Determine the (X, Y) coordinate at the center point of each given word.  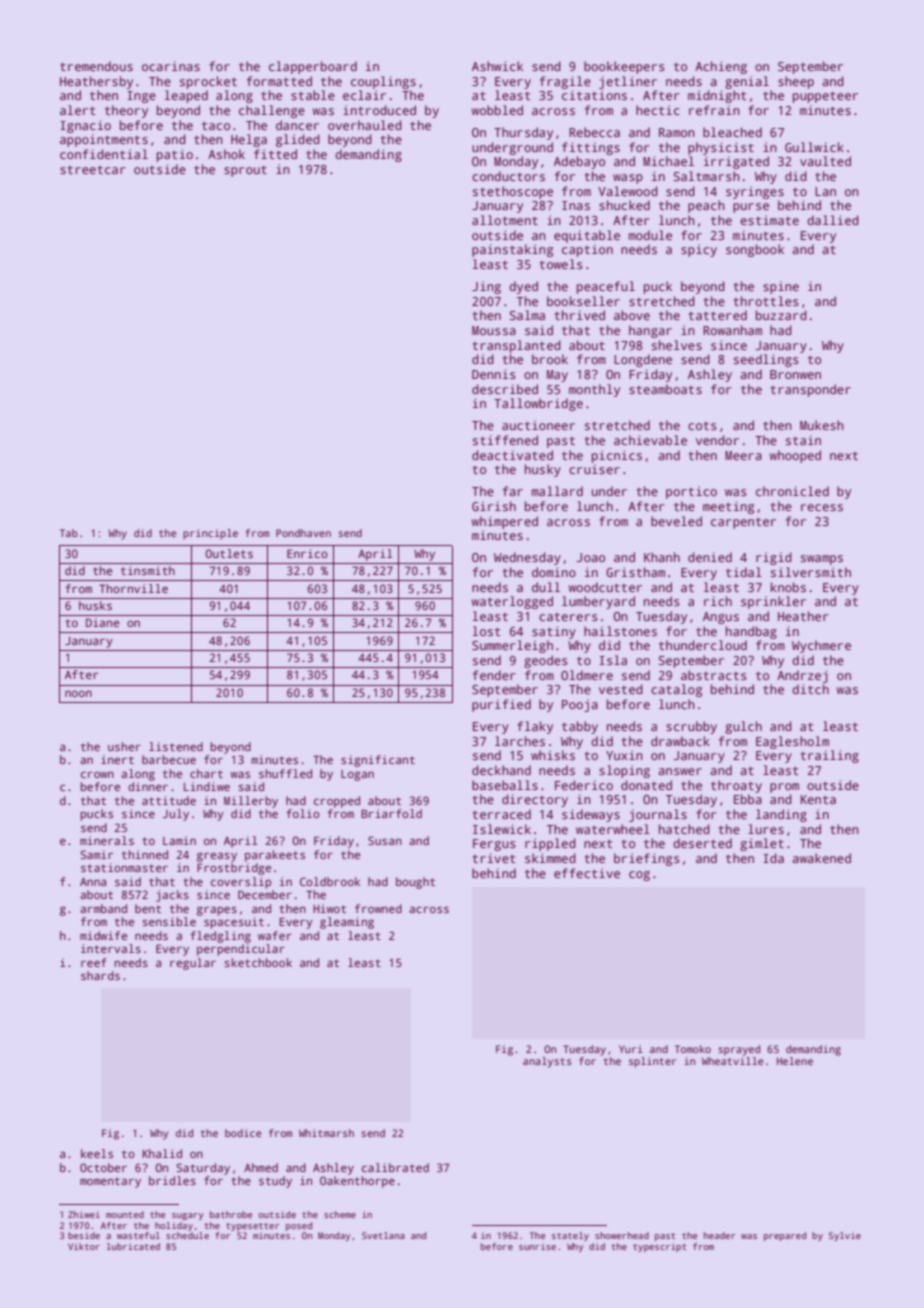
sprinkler (773, 602)
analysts (547, 1062)
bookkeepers (624, 67)
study (275, 1182)
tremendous (96, 66)
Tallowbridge (538, 404)
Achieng (721, 67)
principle (210, 534)
